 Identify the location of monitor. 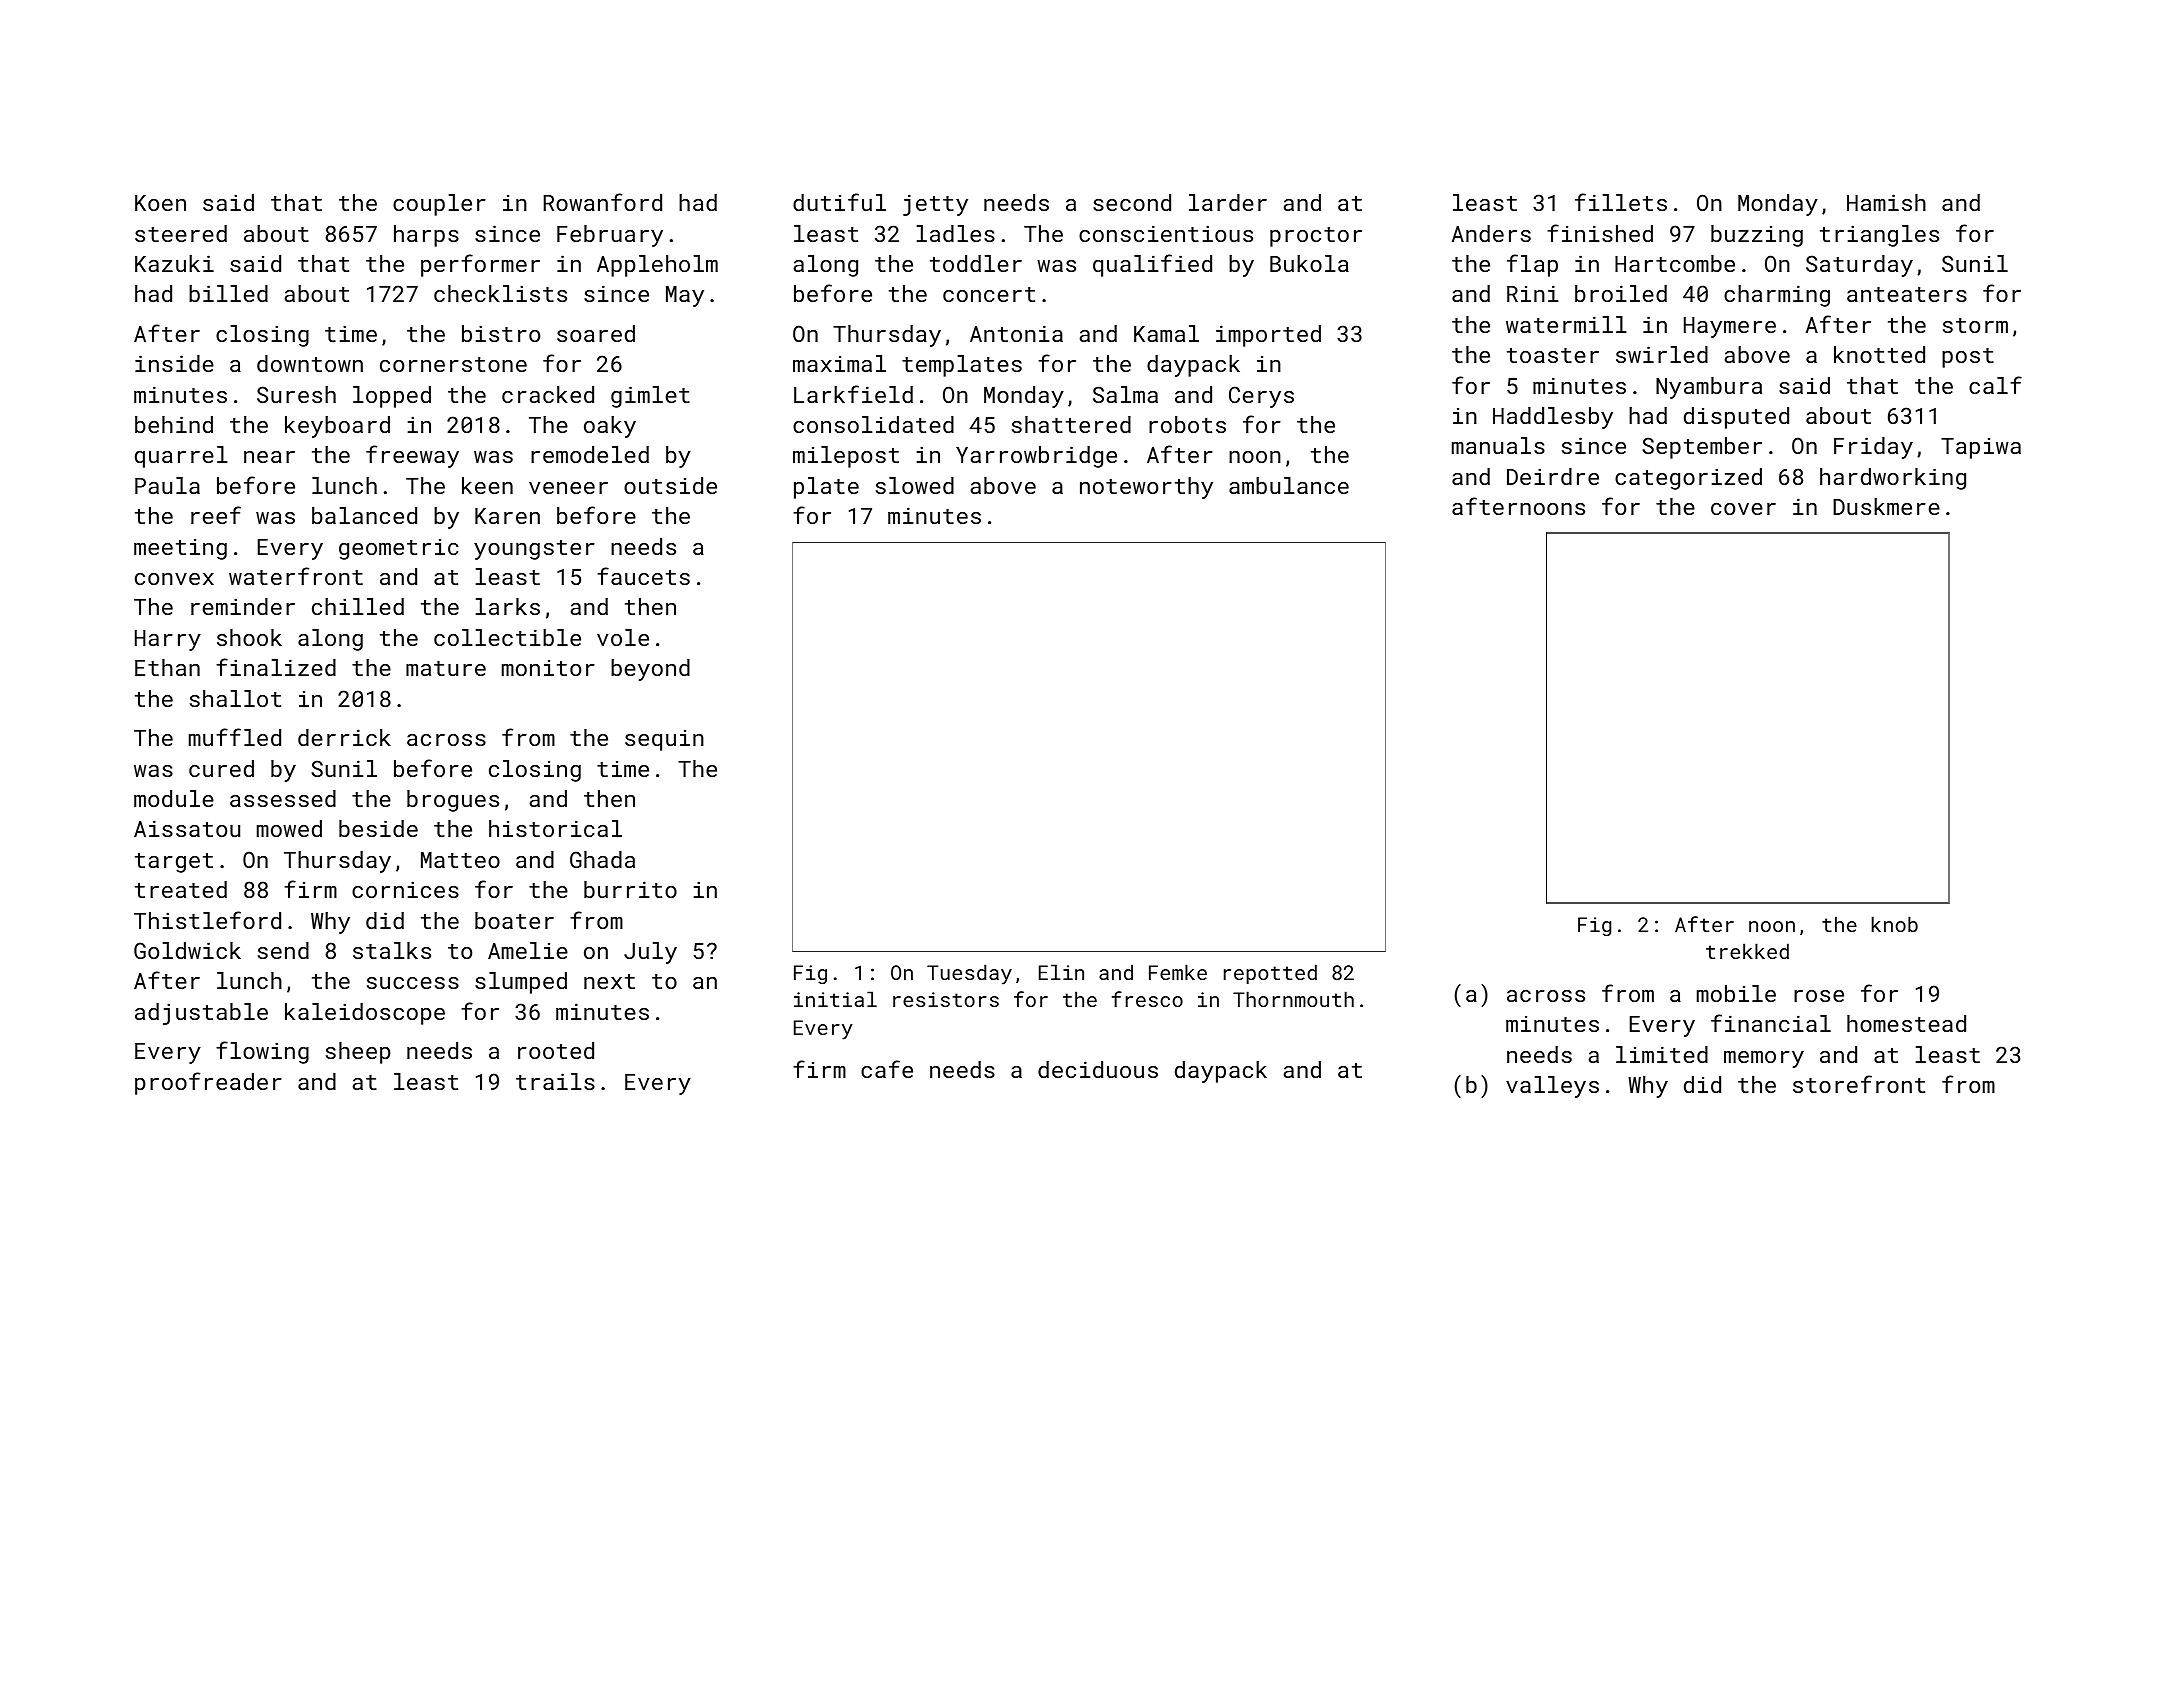
(548, 668).
